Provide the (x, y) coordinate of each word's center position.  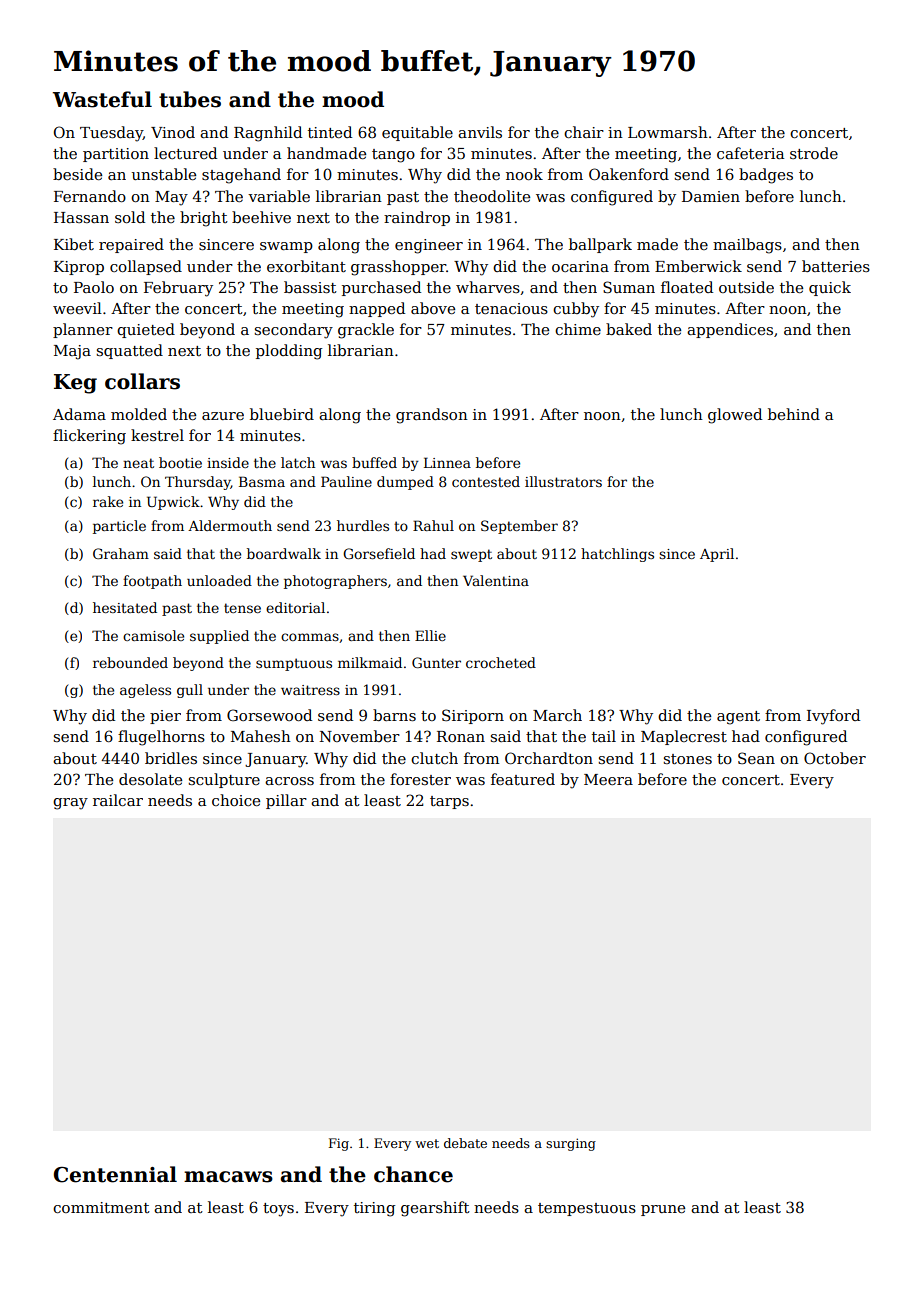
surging (571, 1144)
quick (830, 288)
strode (814, 153)
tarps (449, 802)
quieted (146, 330)
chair (584, 132)
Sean (756, 758)
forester (420, 779)
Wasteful (102, 99)
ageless (145, 691)
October (835, 758)
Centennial (115, 1174)
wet (427, 1143)
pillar (286, 801)
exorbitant (306, 266)
